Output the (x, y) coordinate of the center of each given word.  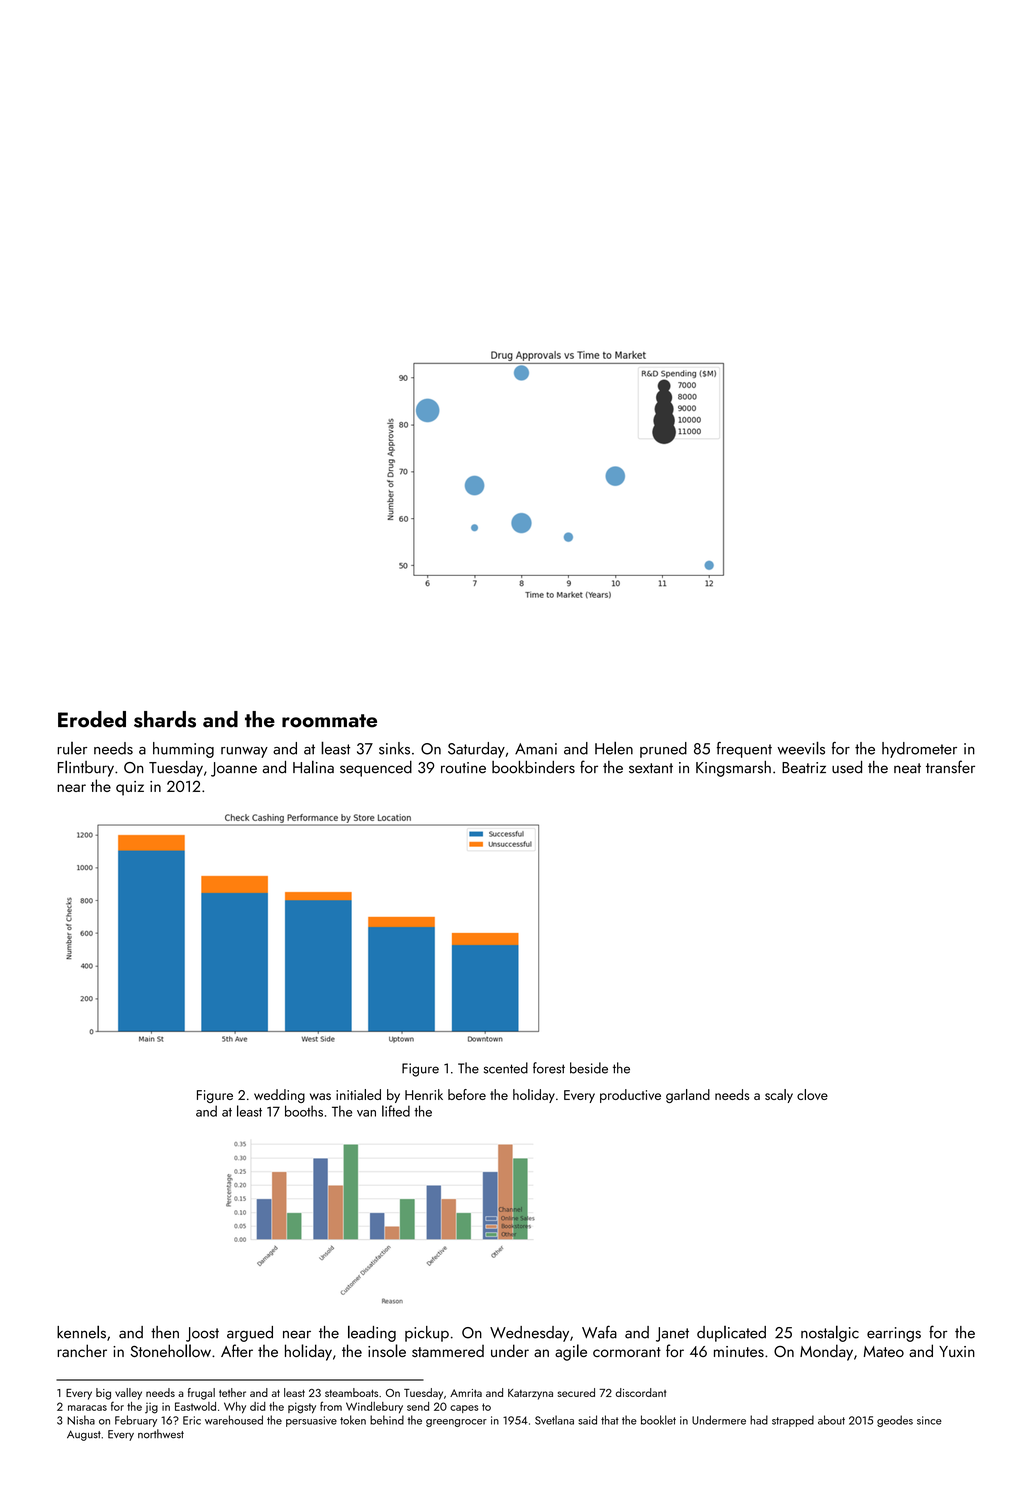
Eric (192, 1420)
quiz (130, 788)
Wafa (599, 1332)
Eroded (92, 719)
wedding (279, 1096)
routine (463, 768)
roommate (329, 721)
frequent (744, 750)
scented (506, 1068)
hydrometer (919, 750)
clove (812, 1094)
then (165, 1332)
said (587, 1420)
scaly (779, 1096)
